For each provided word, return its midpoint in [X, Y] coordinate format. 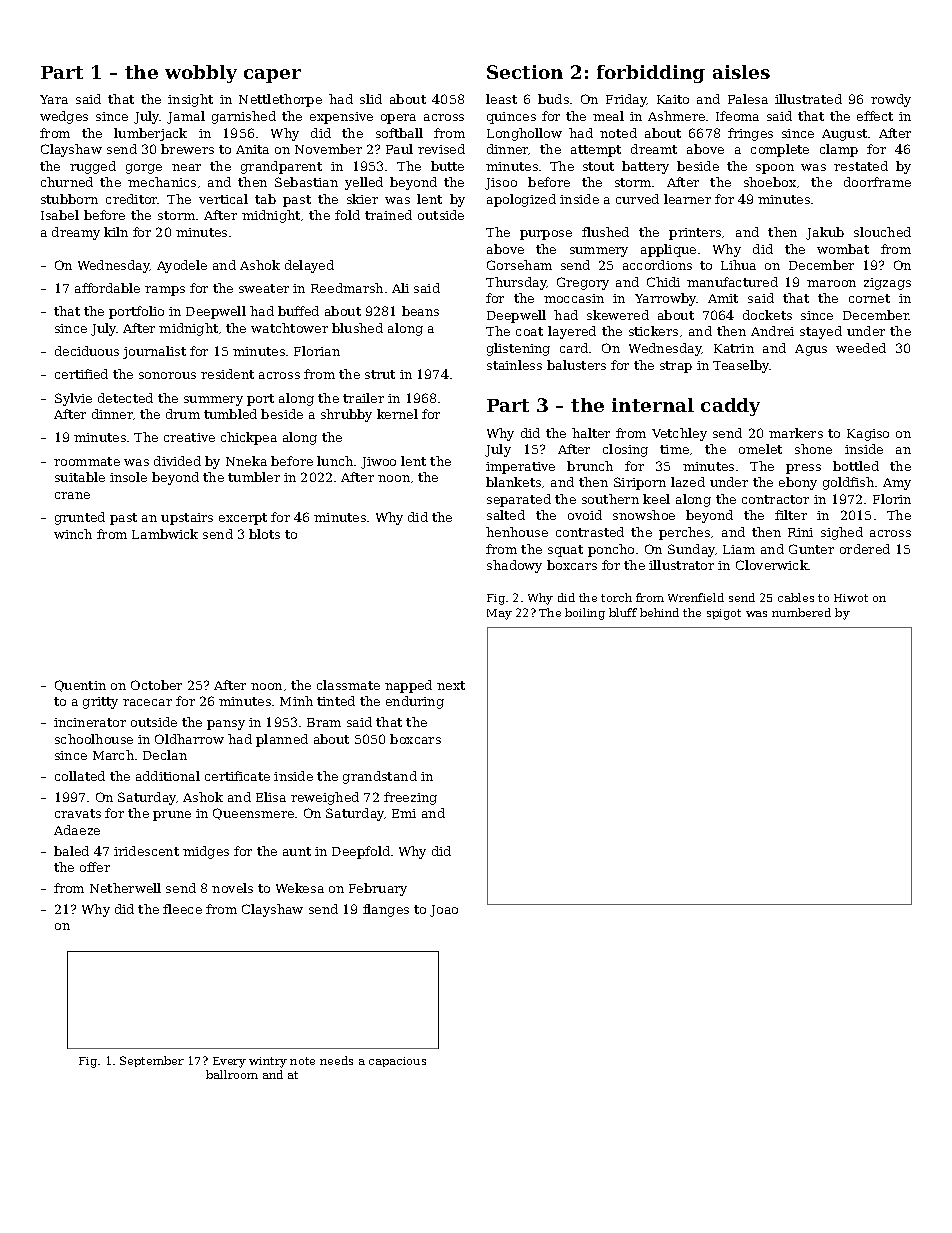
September [152, 1061]
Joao [444, 911]
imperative [520, 468]
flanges [386, 910]
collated [80, 776]
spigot [724, 614]
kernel [397, 414]
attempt [596, 151]
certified [81, 374]
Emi [404, 813]
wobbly [201, 74]
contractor [775, 499]
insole [128, 477]
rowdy [891, 100]
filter [791, 515]
